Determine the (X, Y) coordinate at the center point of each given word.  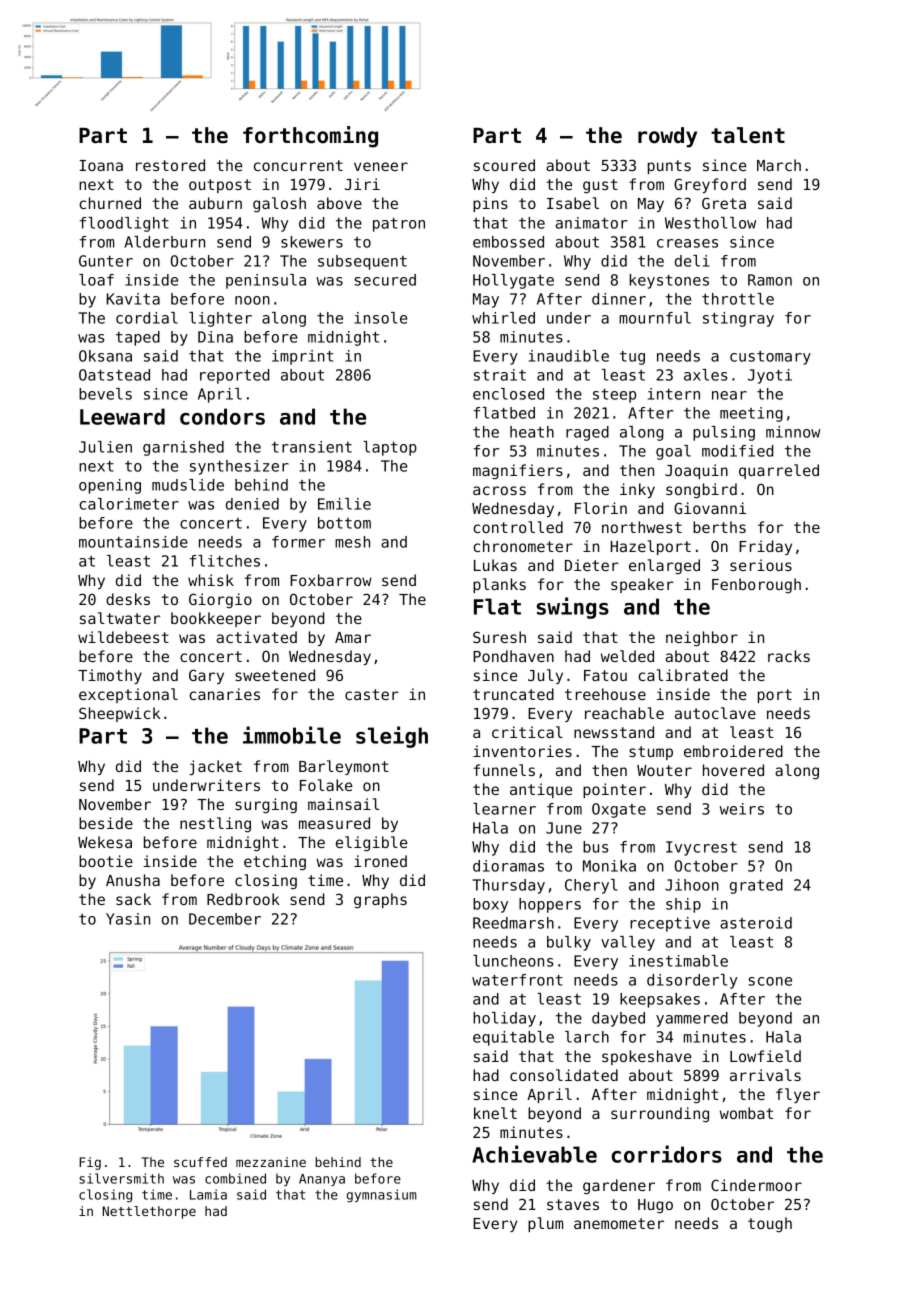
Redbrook (243, 899)
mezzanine (271, 1162)
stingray (738, 319)
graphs (380, 901)
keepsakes (660, 1000)
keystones (669, 281)
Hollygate (513, 281)
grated (756, 886)
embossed (508, 242)
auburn (215, 203)
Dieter (592, 565)
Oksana (105, 356)
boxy (490, 905)
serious (761, 565)
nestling (215, 825)
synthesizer (239, 467)
